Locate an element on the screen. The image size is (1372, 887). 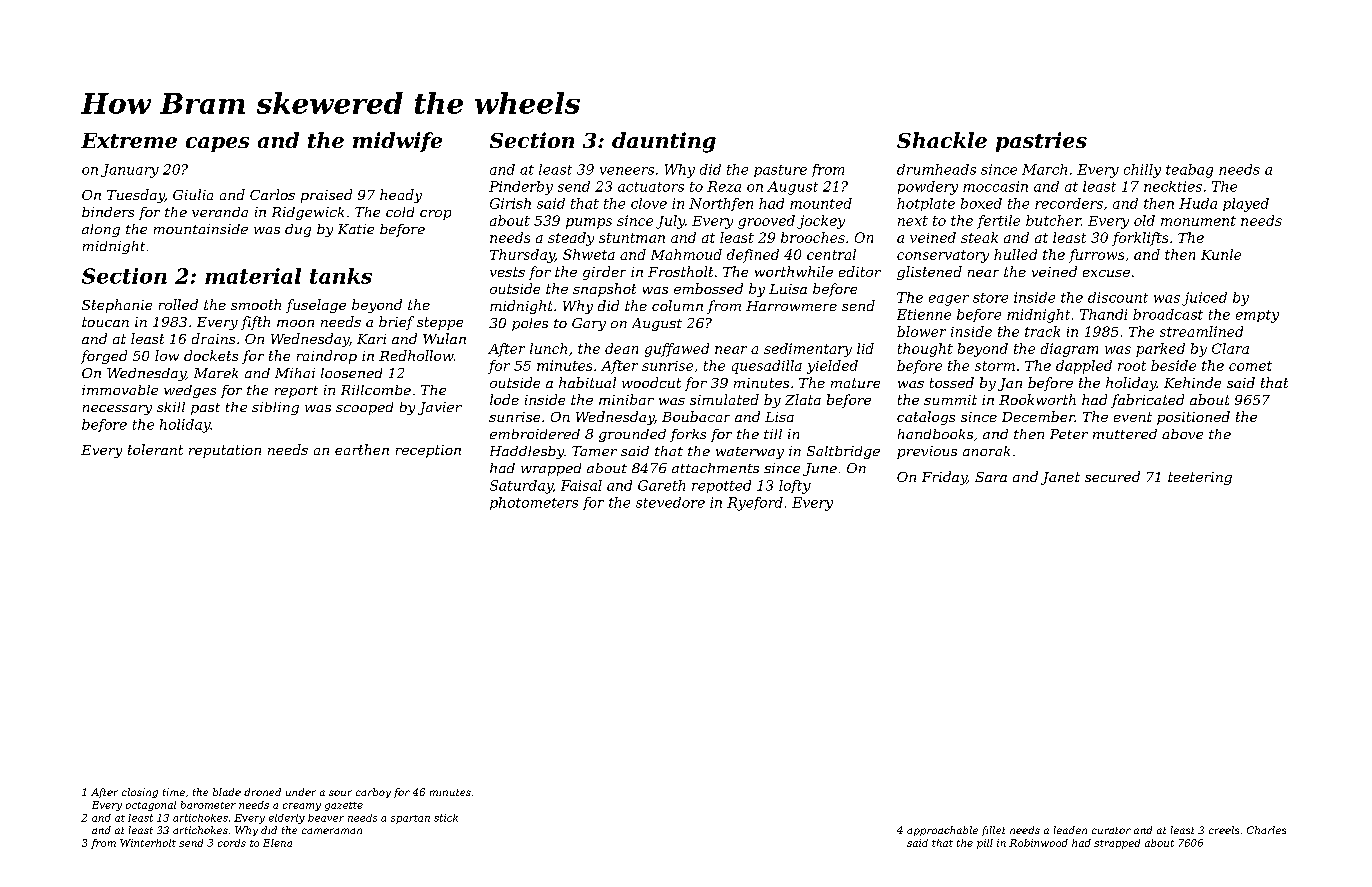
Reza is located at coordinates (724, 186).
